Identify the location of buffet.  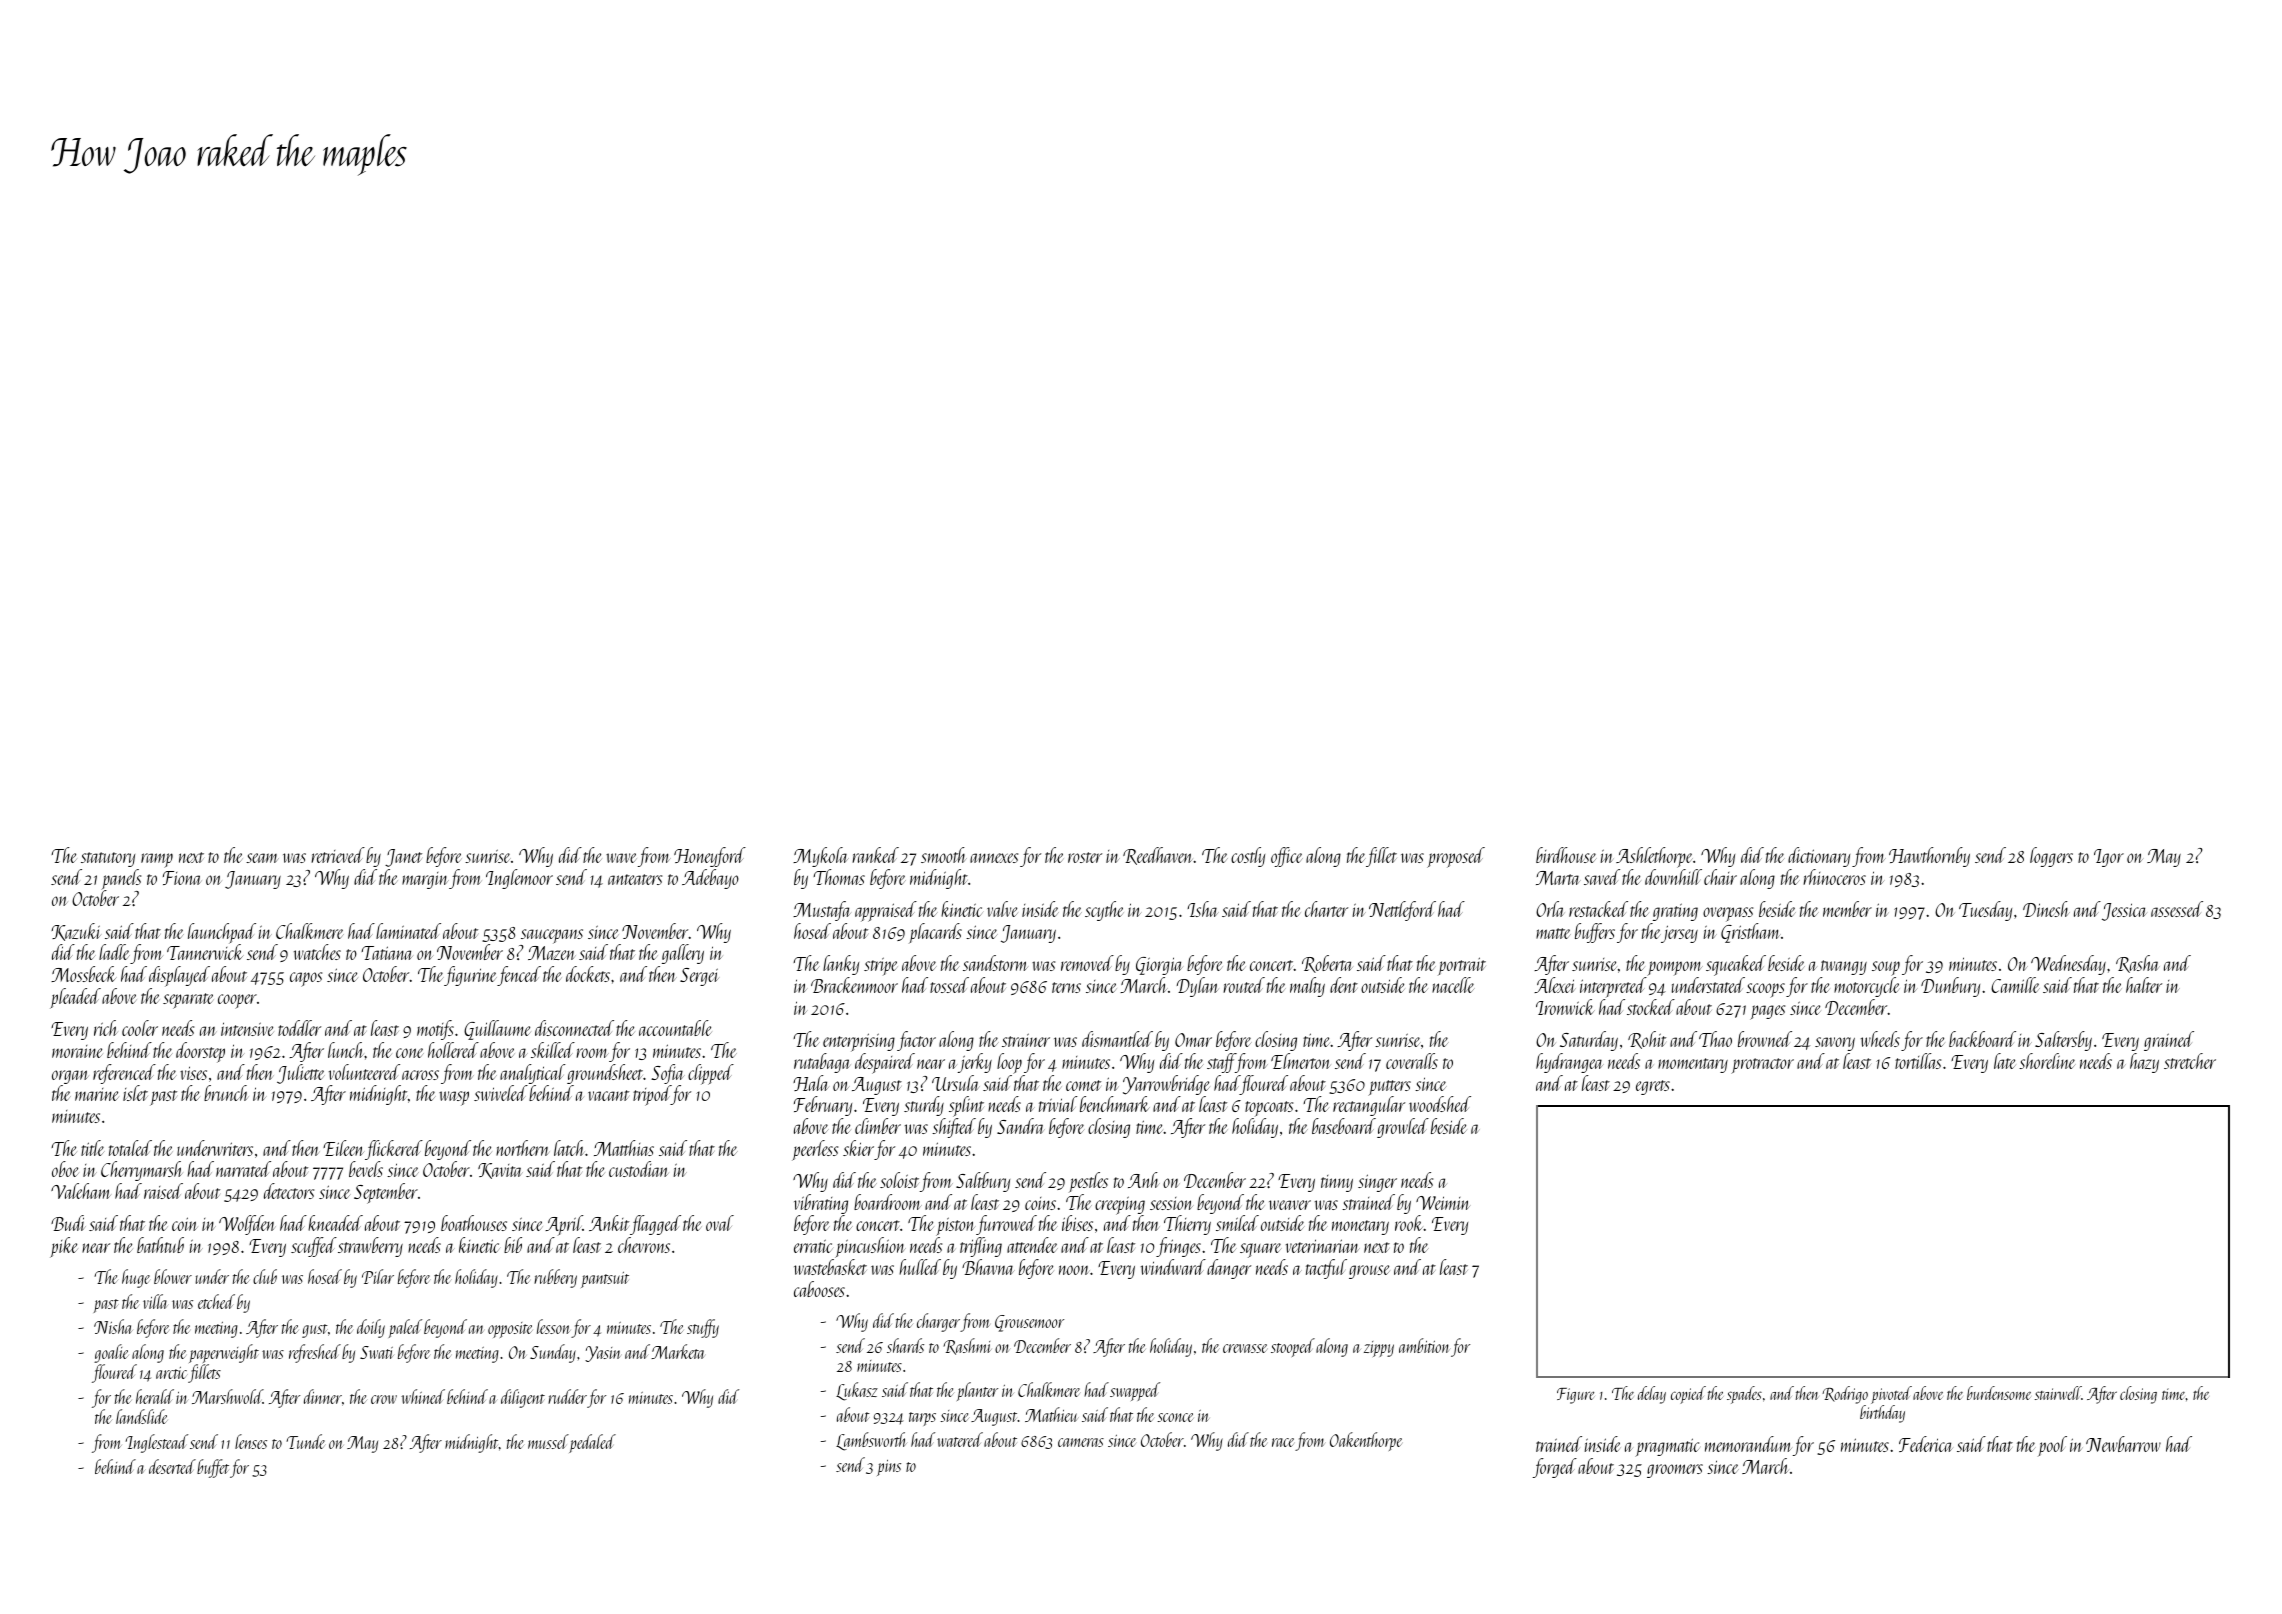
(213, 1468).
